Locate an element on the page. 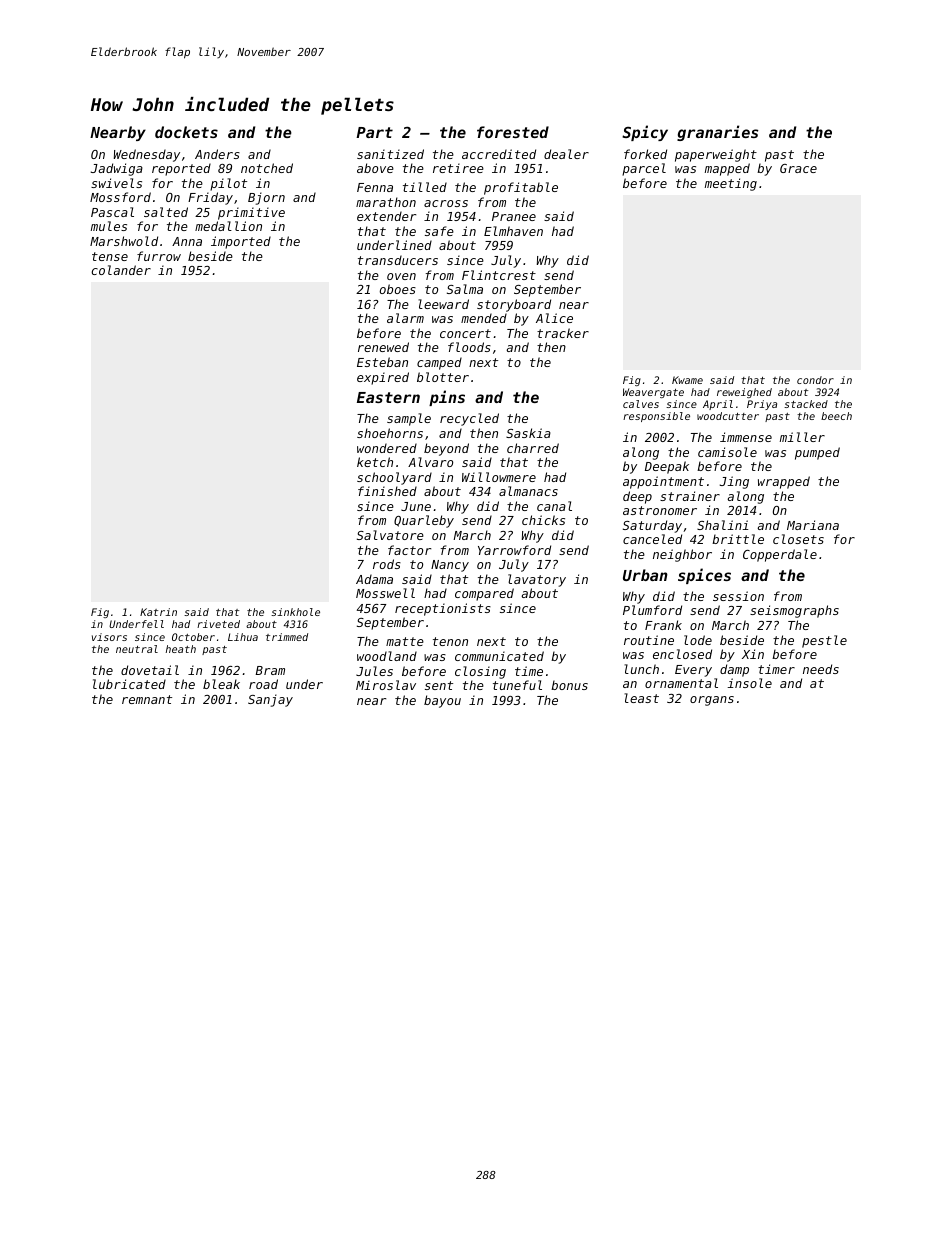 This document has height=1233, width=952. bayou is located at coordinates (442, 701).
